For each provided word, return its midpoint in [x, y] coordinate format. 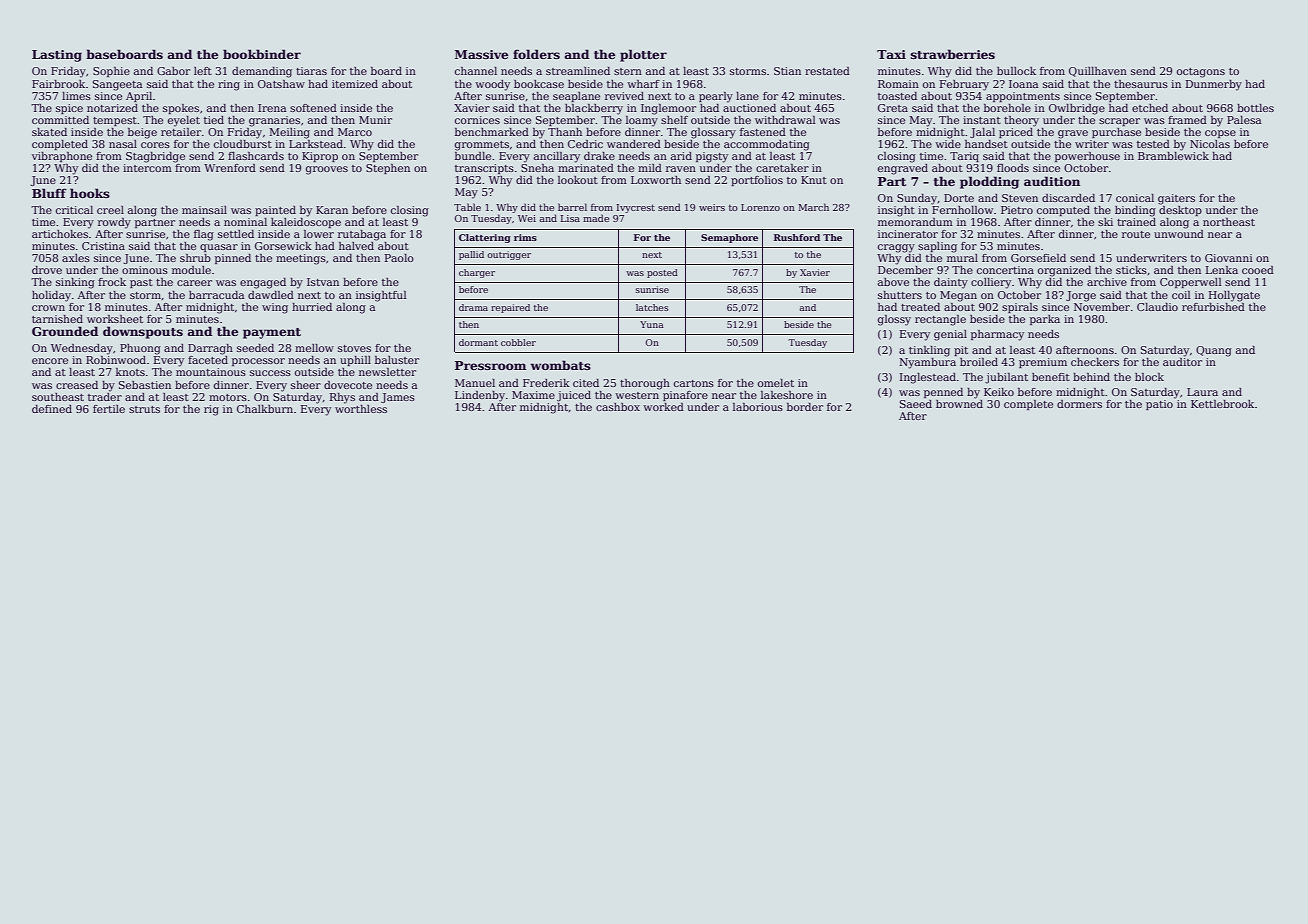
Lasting [57, 56]
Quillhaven [1098, 72]
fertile [109, 409]
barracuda [216, 295]
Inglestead [928, 378]
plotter [643, 55]
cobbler [518, 342]
